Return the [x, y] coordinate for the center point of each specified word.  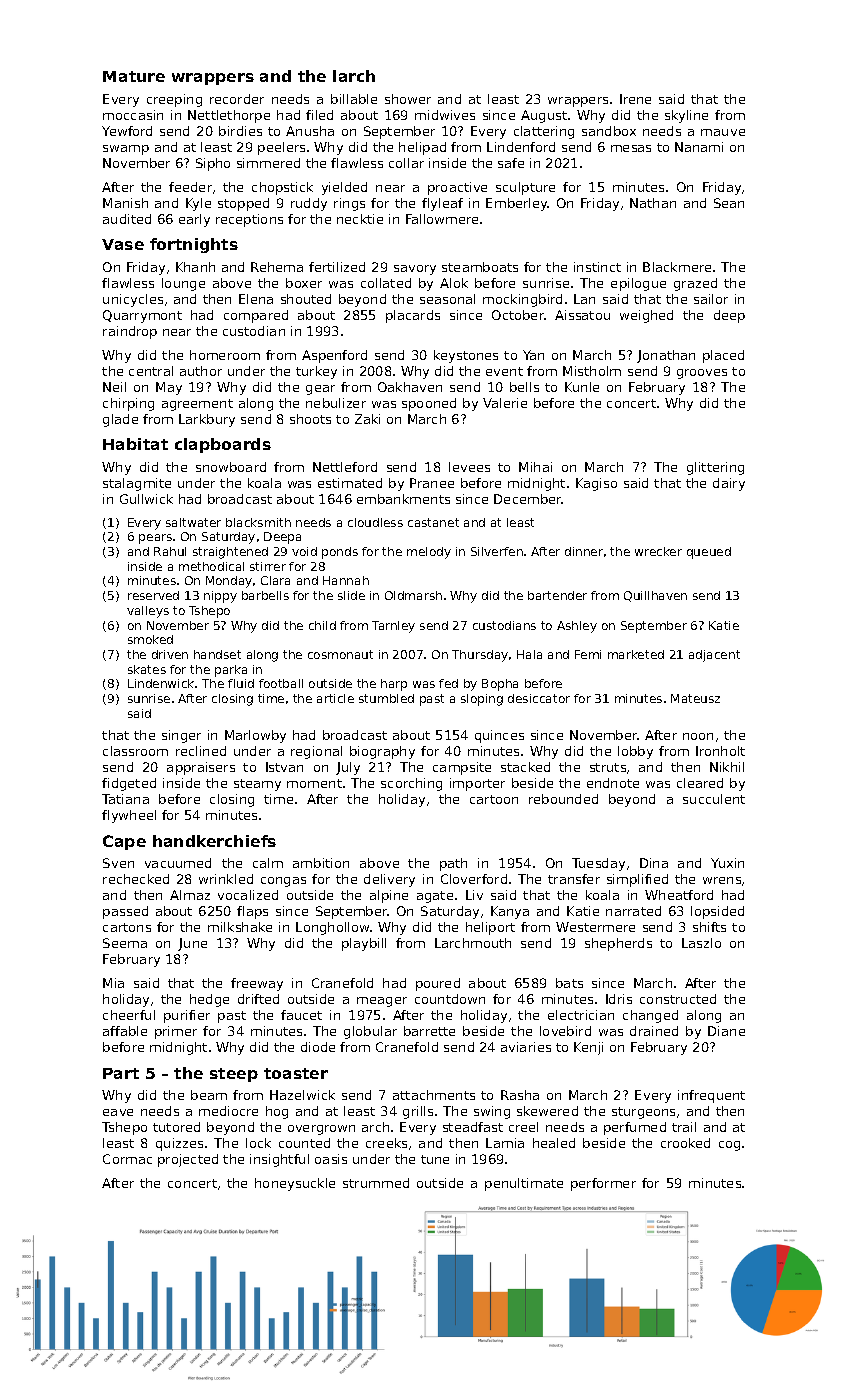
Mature [134, 76]
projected [188, 1160]
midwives [445, 115]
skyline [686, 116]
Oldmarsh [413, 595]
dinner [584, 551]
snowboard [231, 467]
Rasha [520, 1095]
